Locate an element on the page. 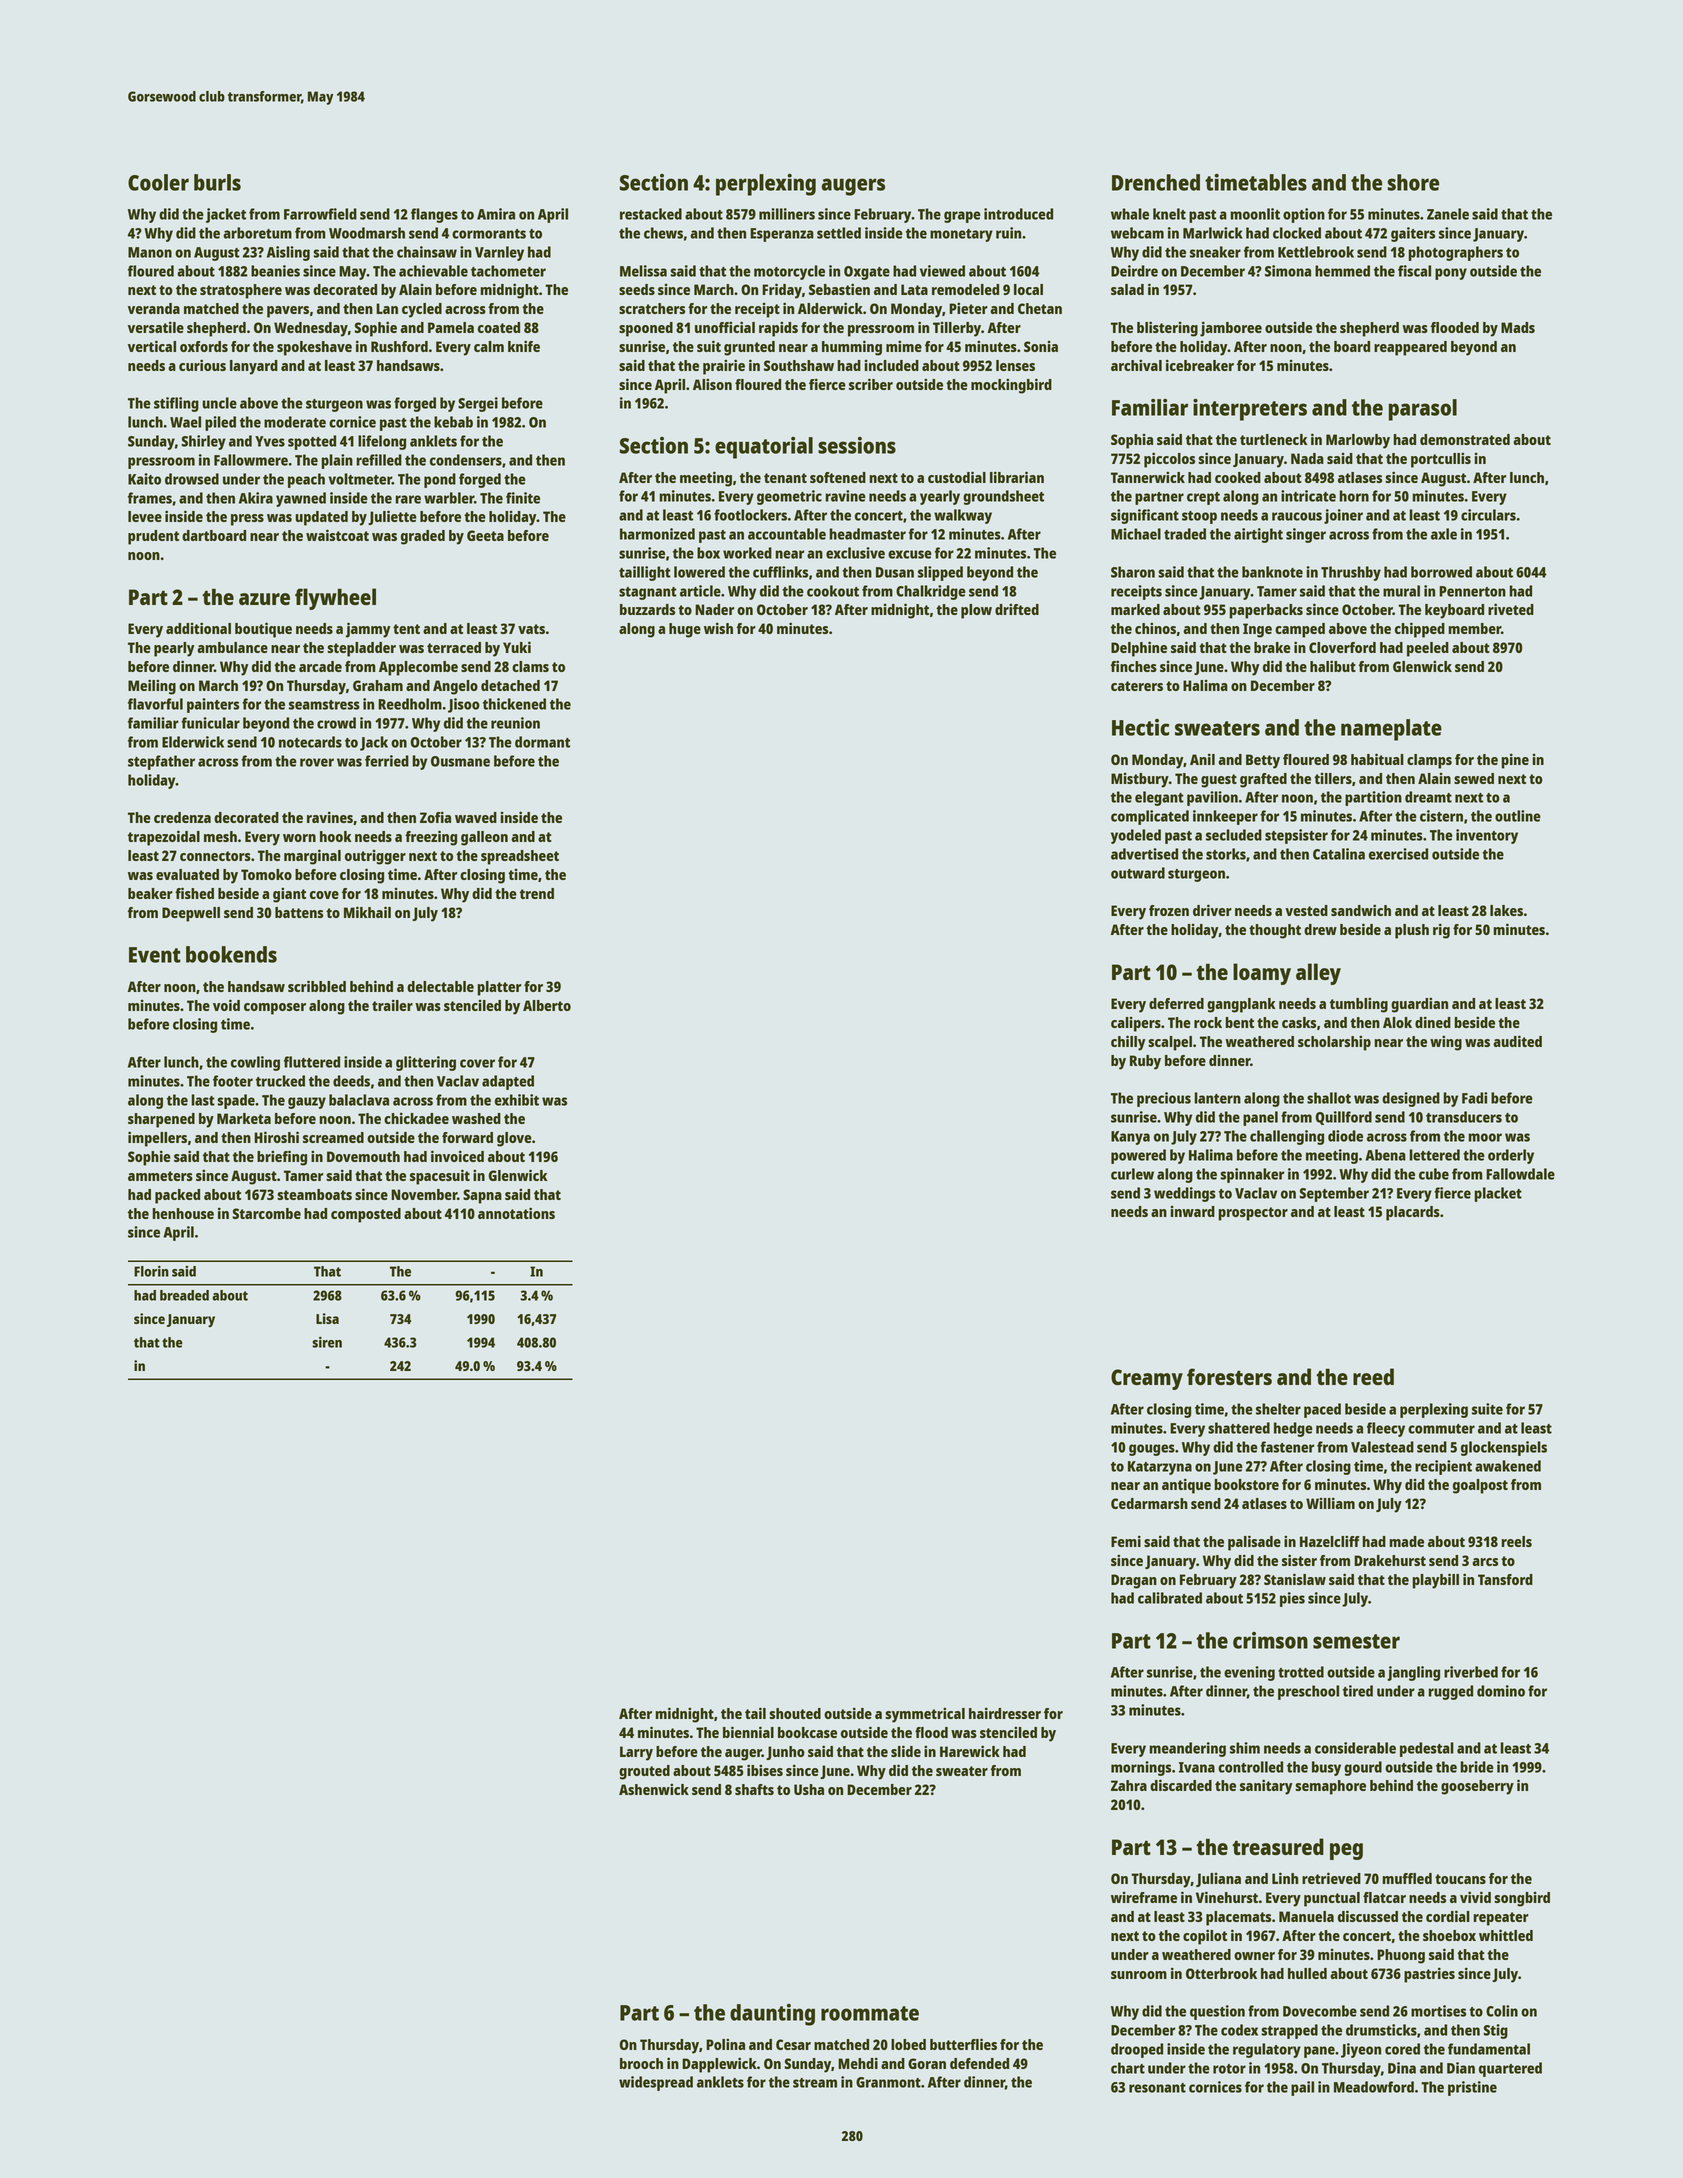 The image size is (1683, 2178). moderate is located at coordinates (295, 422).
